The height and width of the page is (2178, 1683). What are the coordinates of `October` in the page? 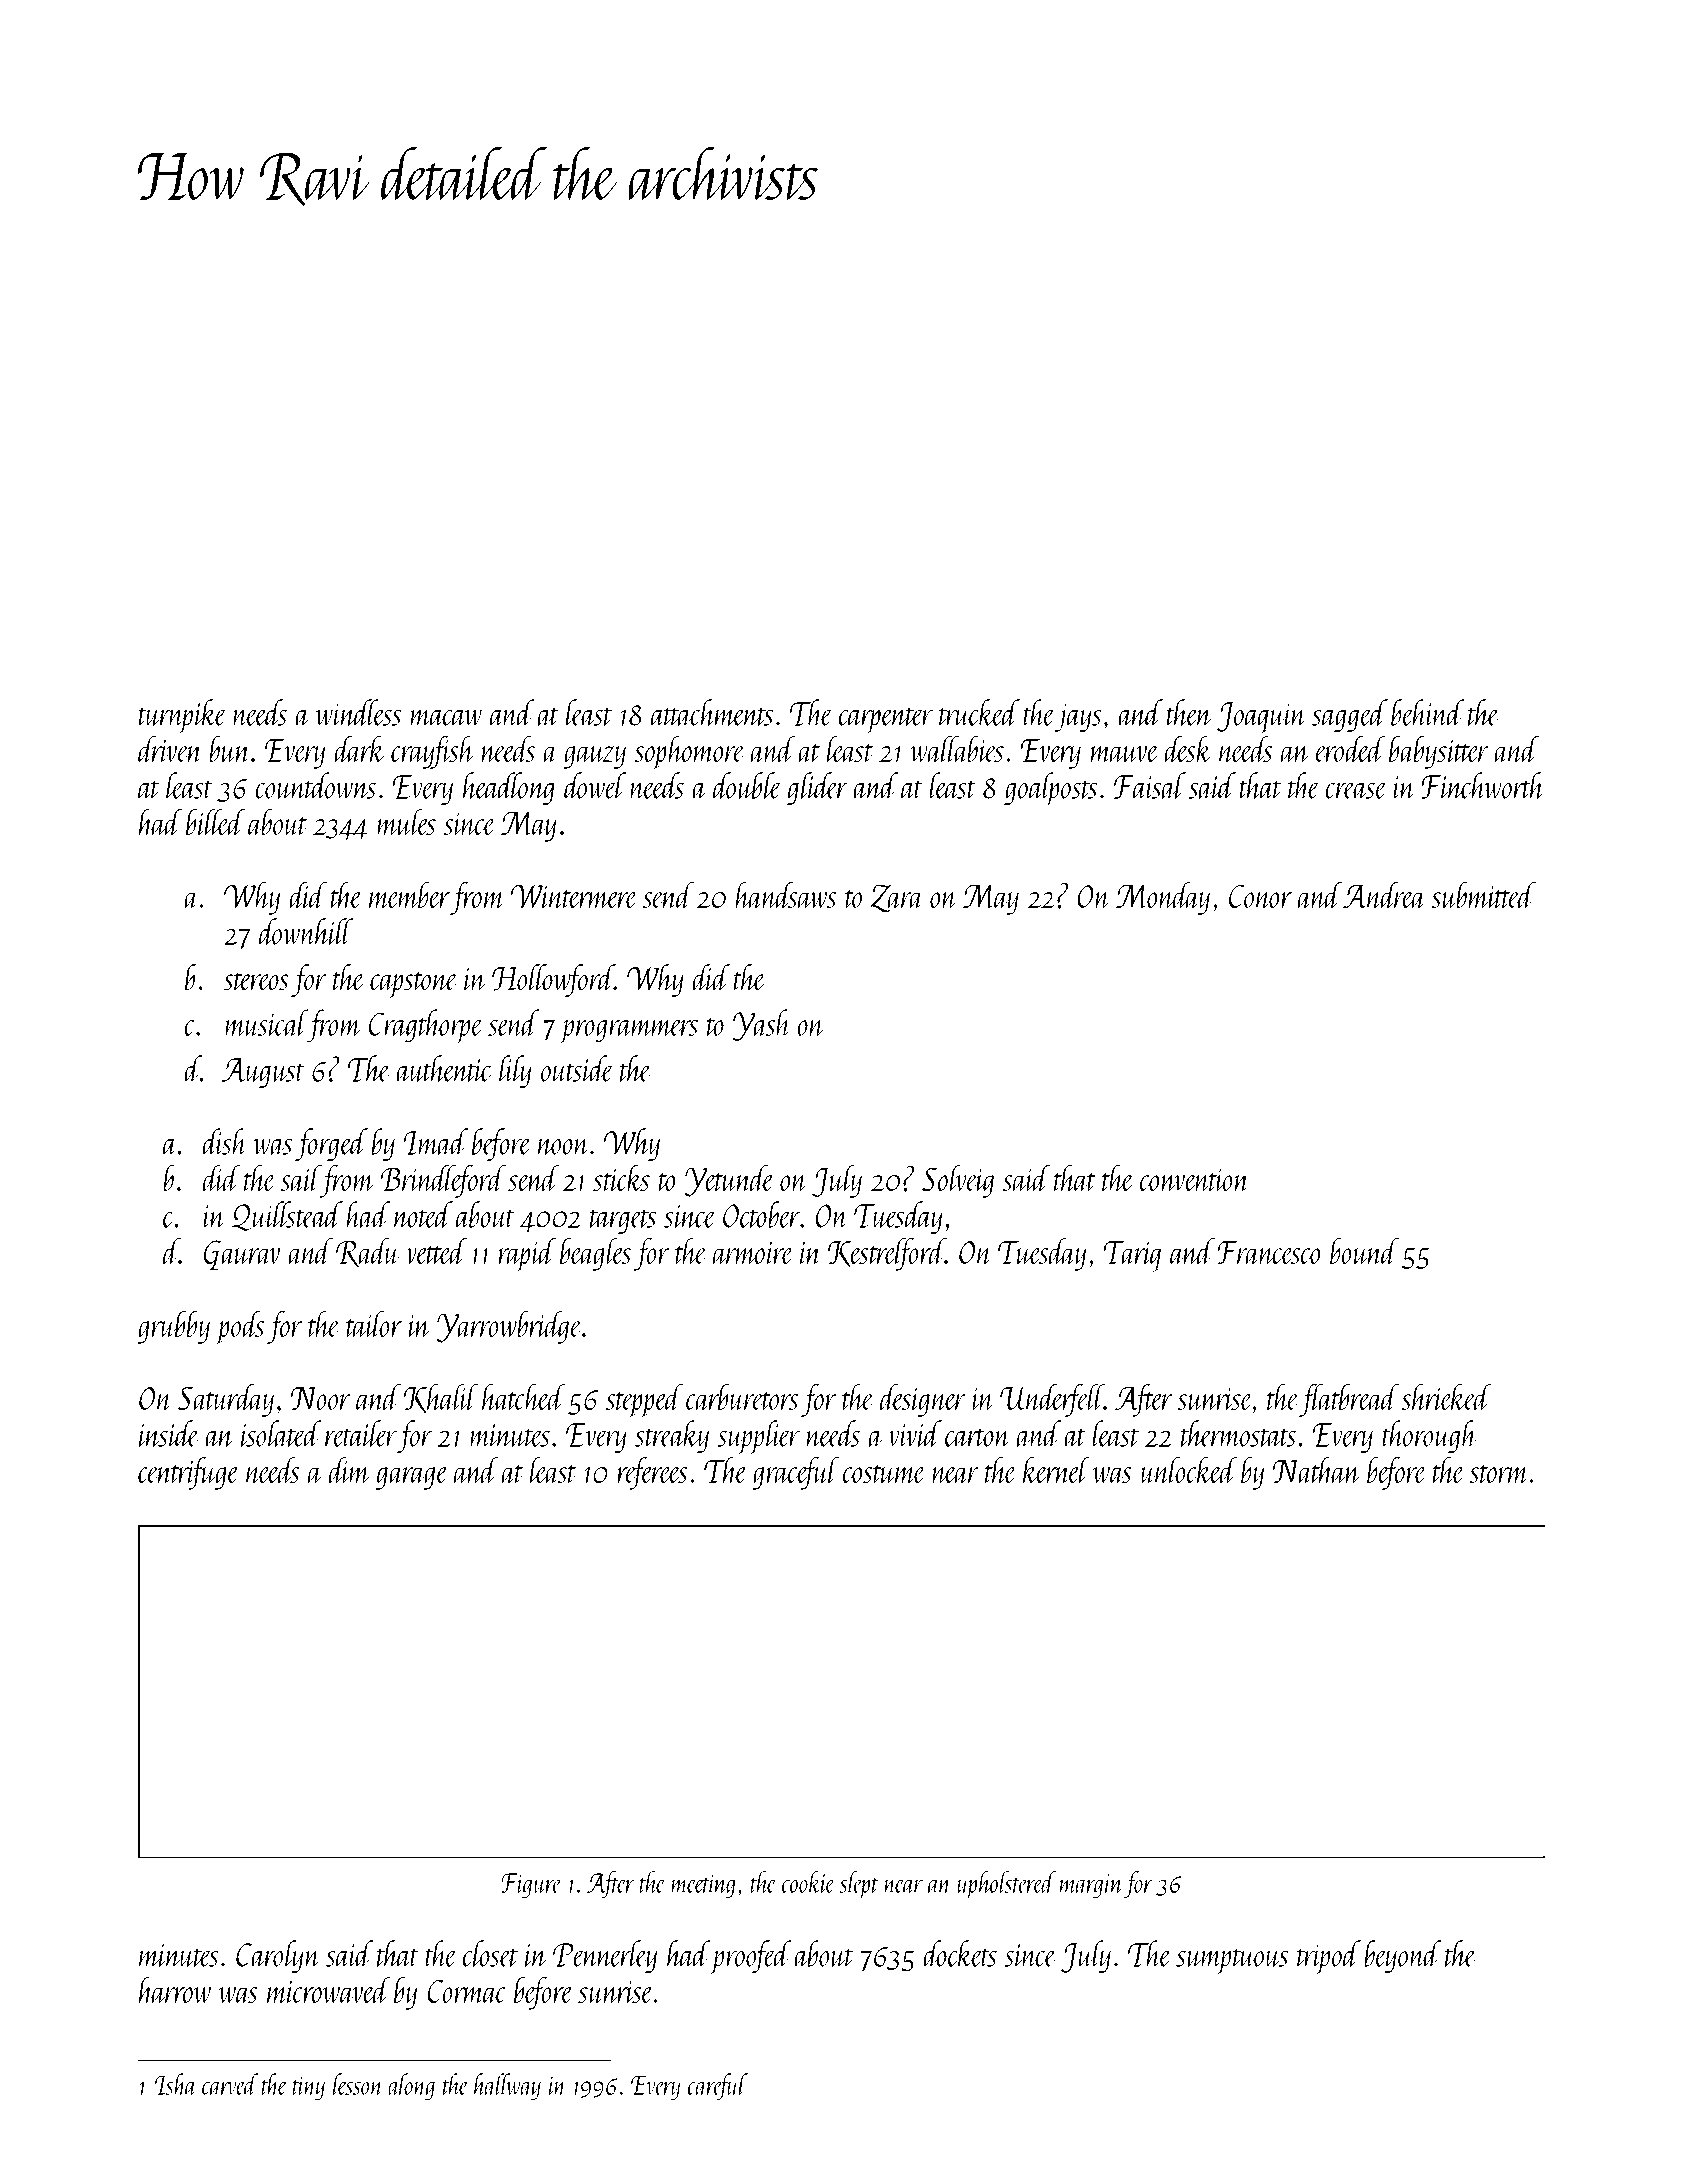 It's located at (761, 1214).
